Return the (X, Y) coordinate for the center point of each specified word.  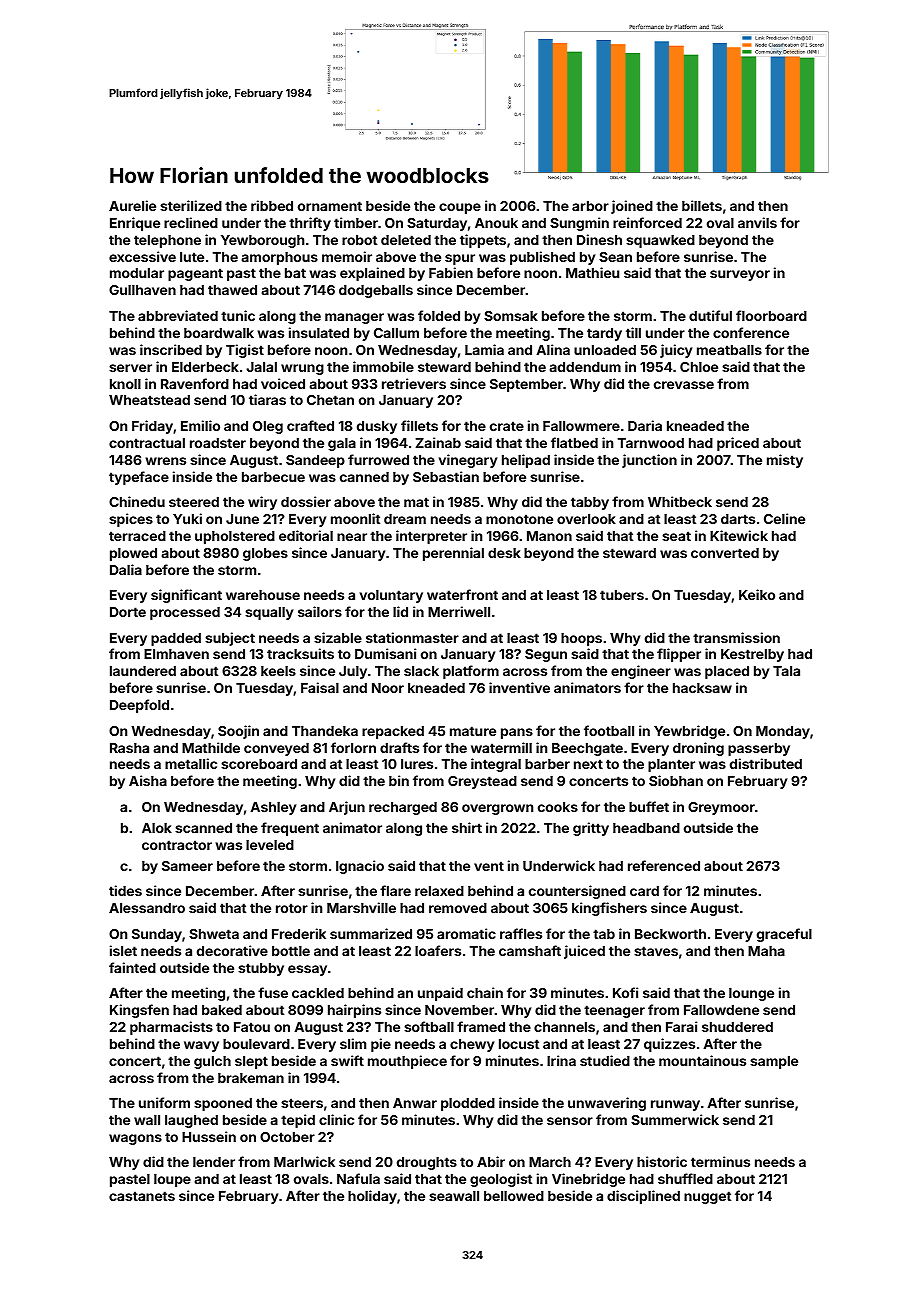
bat (295, 273)
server (130, 368)
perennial (453, 554)
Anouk (496, 223)
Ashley (273, 808)
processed (185, 613)
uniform (164, 1102)
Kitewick (739, 535)
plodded (468, 1104)
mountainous (702, 1060)
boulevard (256, 1044)
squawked (660, 241)
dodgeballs (376, 291)
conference (751, 332)
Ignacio (360, 867)
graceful (784, 935)
